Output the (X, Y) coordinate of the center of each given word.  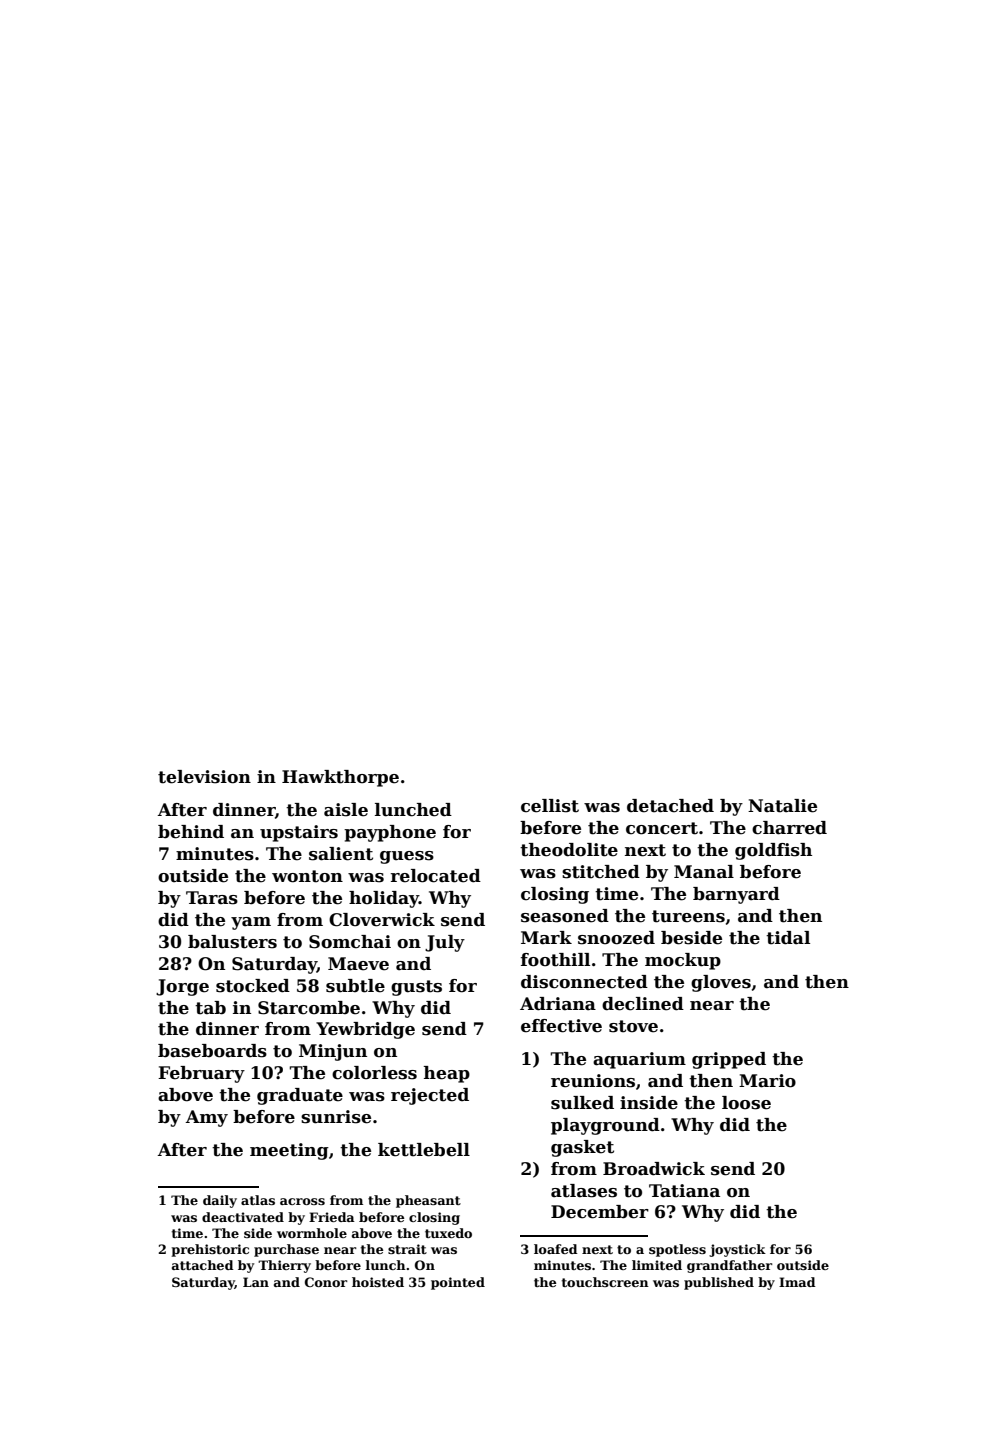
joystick (737, 1250)
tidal (788, 938)
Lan (256, 1282)
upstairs (299, 833)
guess (407, 857)
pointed (458, 1283)
